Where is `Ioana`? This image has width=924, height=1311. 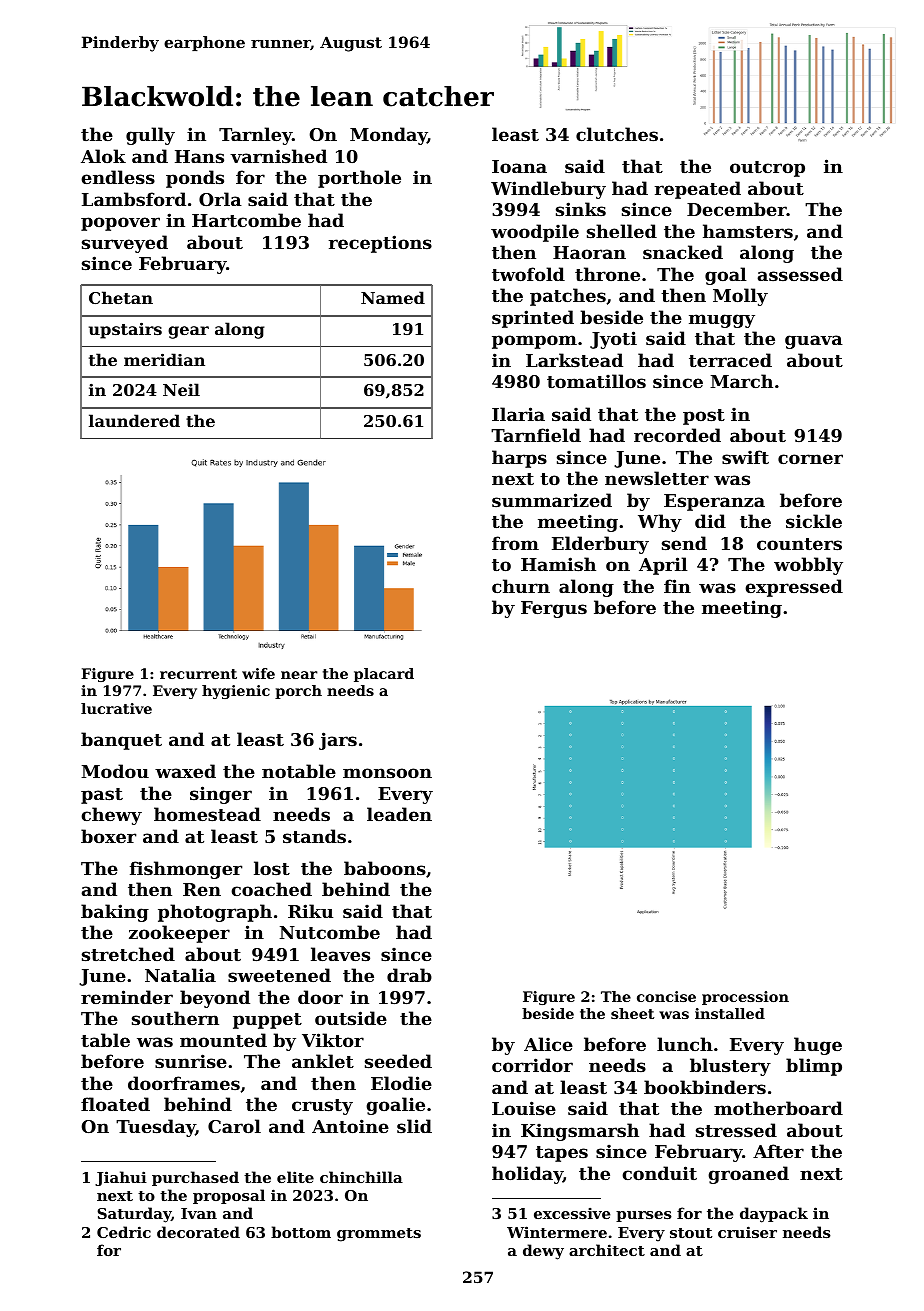
Ioana is located at coordinates (519, 166).
